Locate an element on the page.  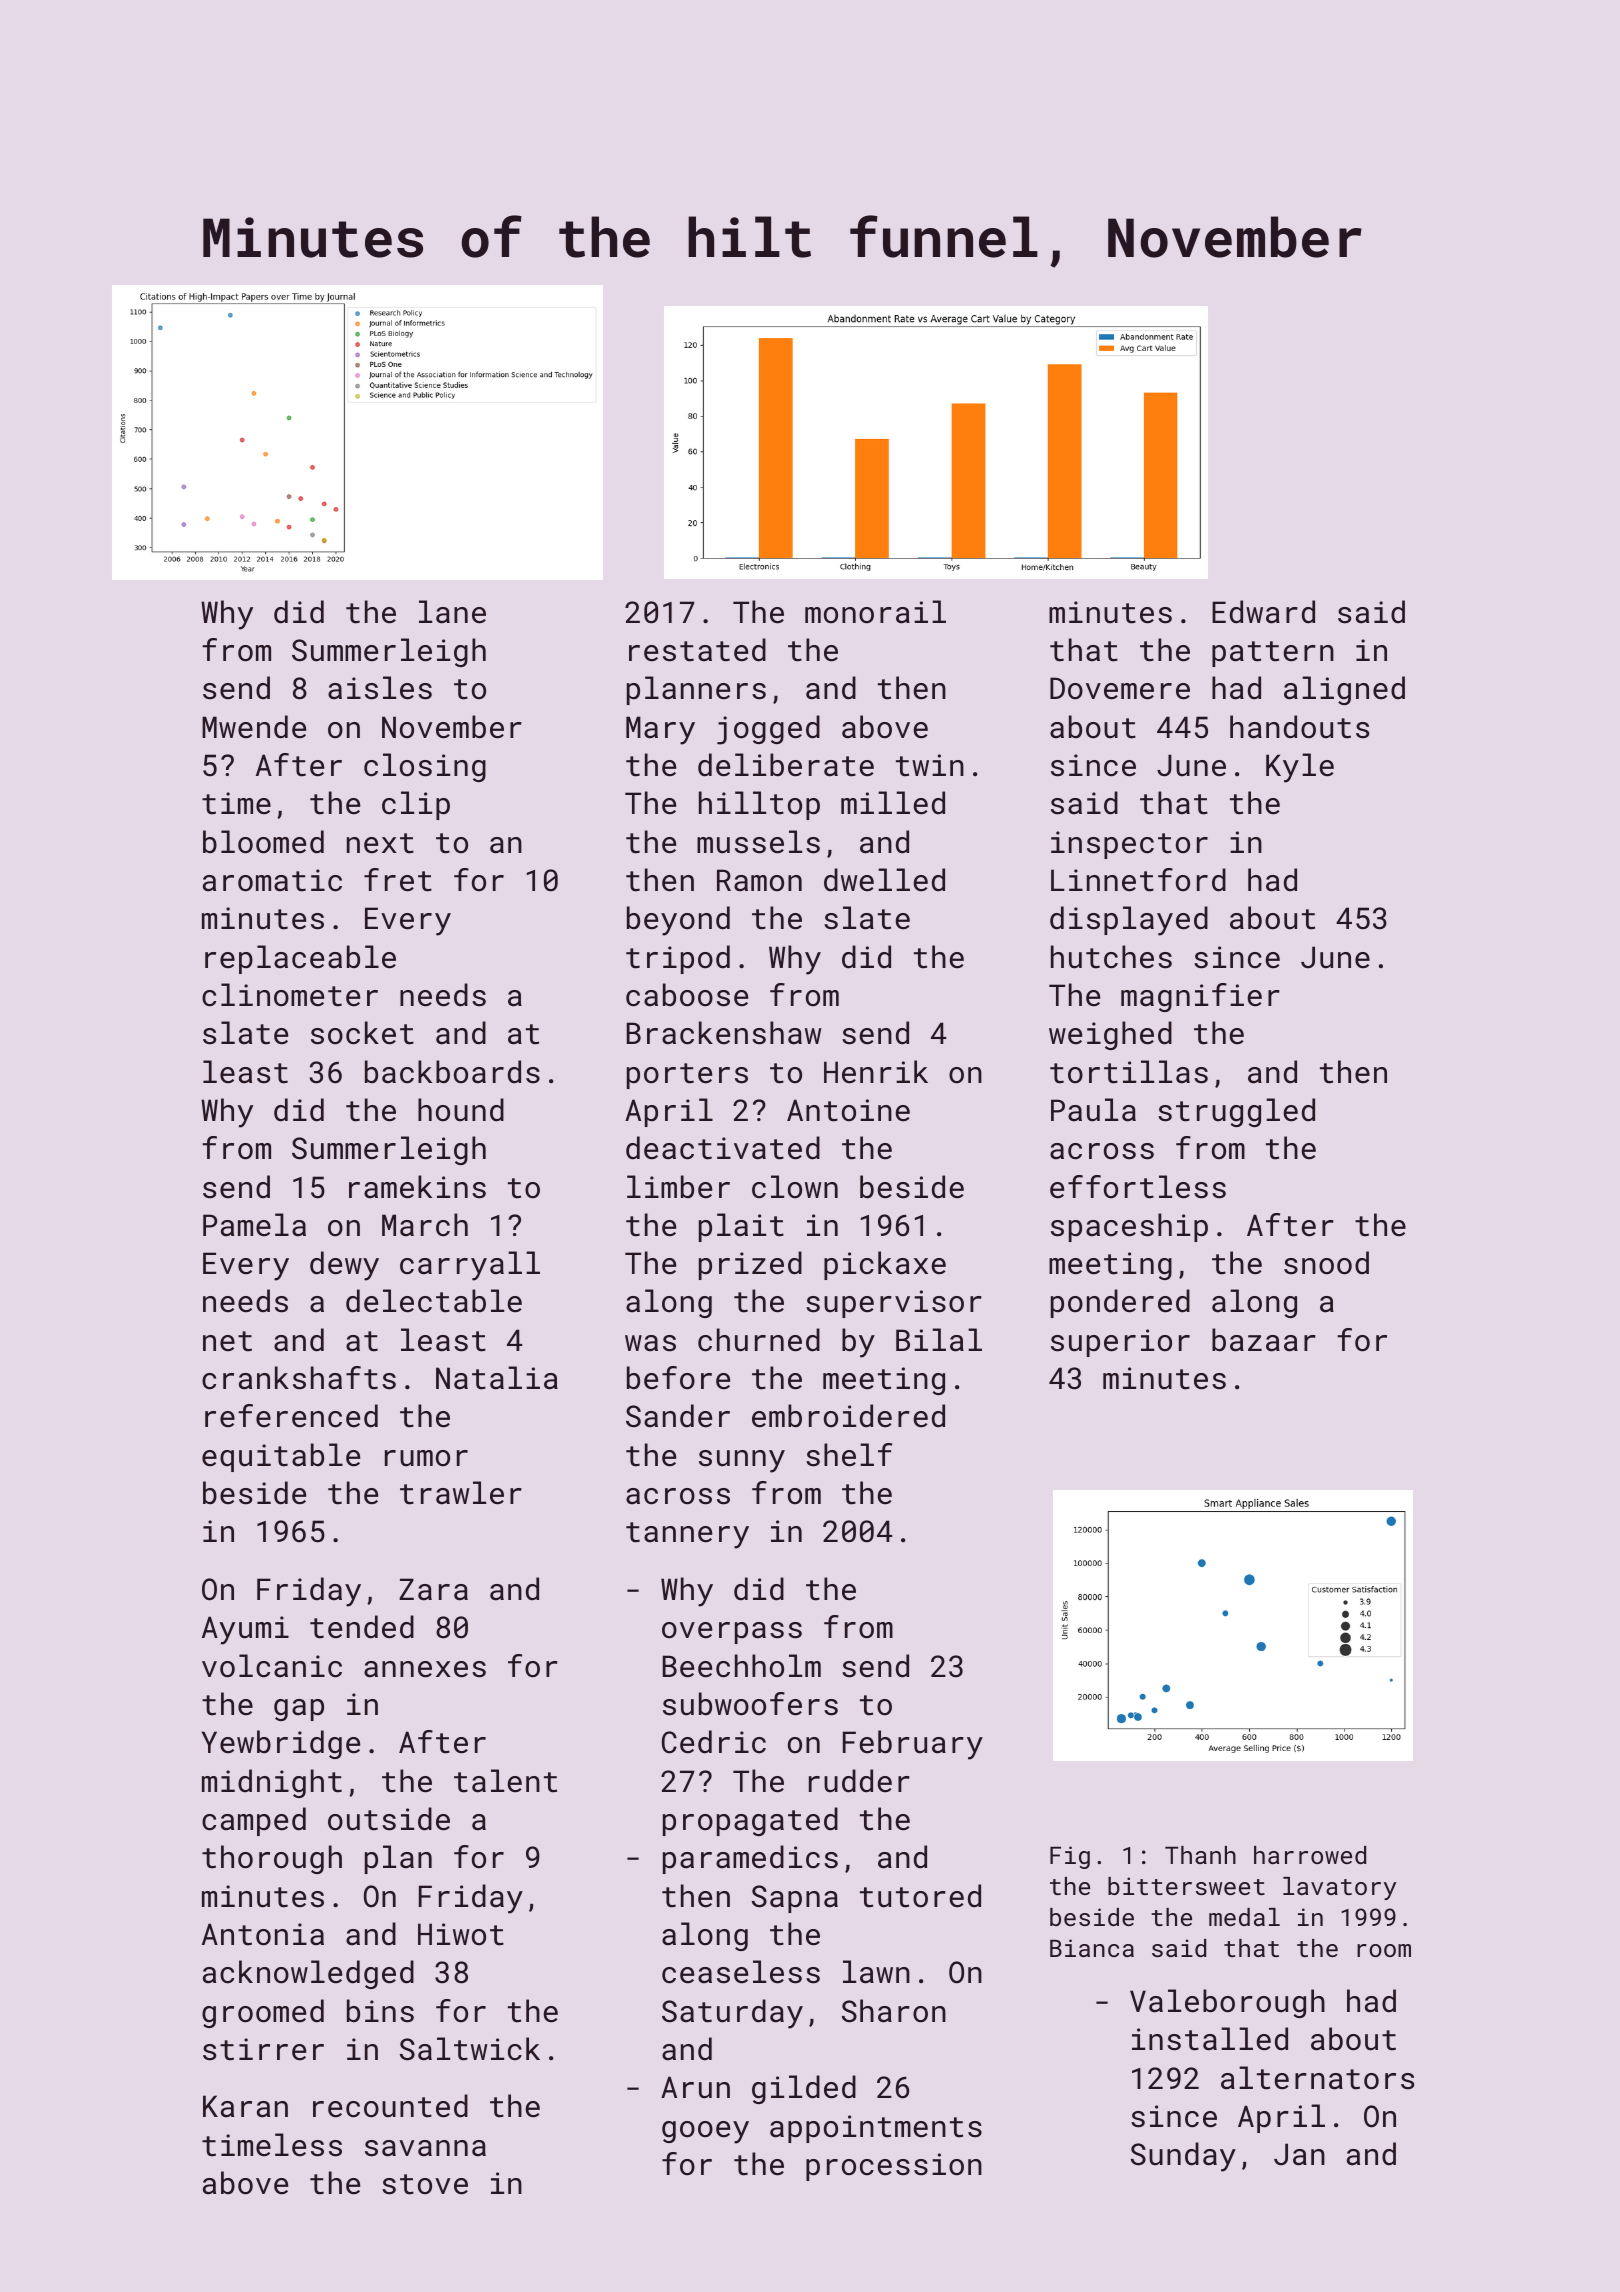
Edward is located at coordinates (1263, 612).
